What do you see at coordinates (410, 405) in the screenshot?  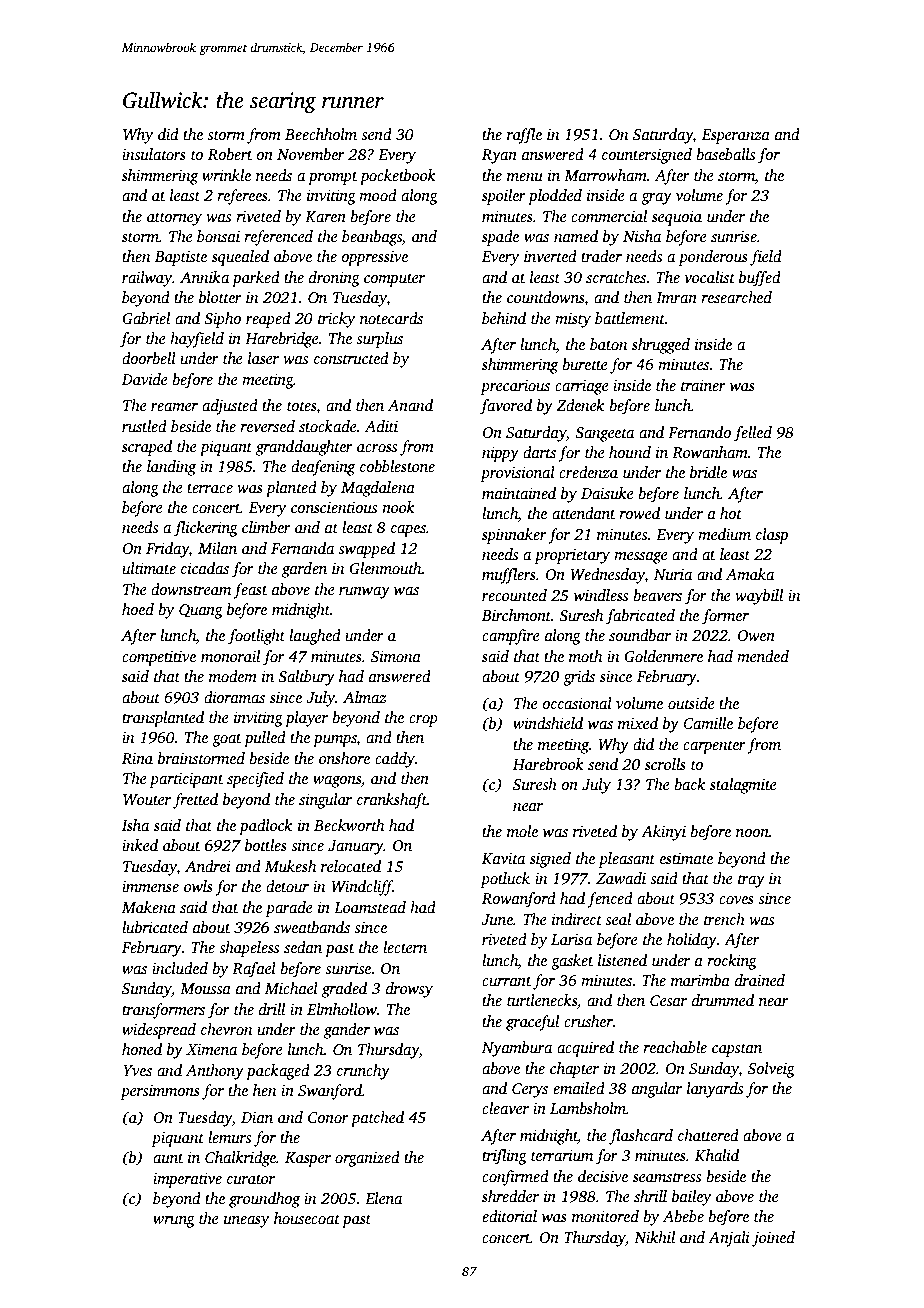 I see `Anand` at bounding box center [410, 405].
